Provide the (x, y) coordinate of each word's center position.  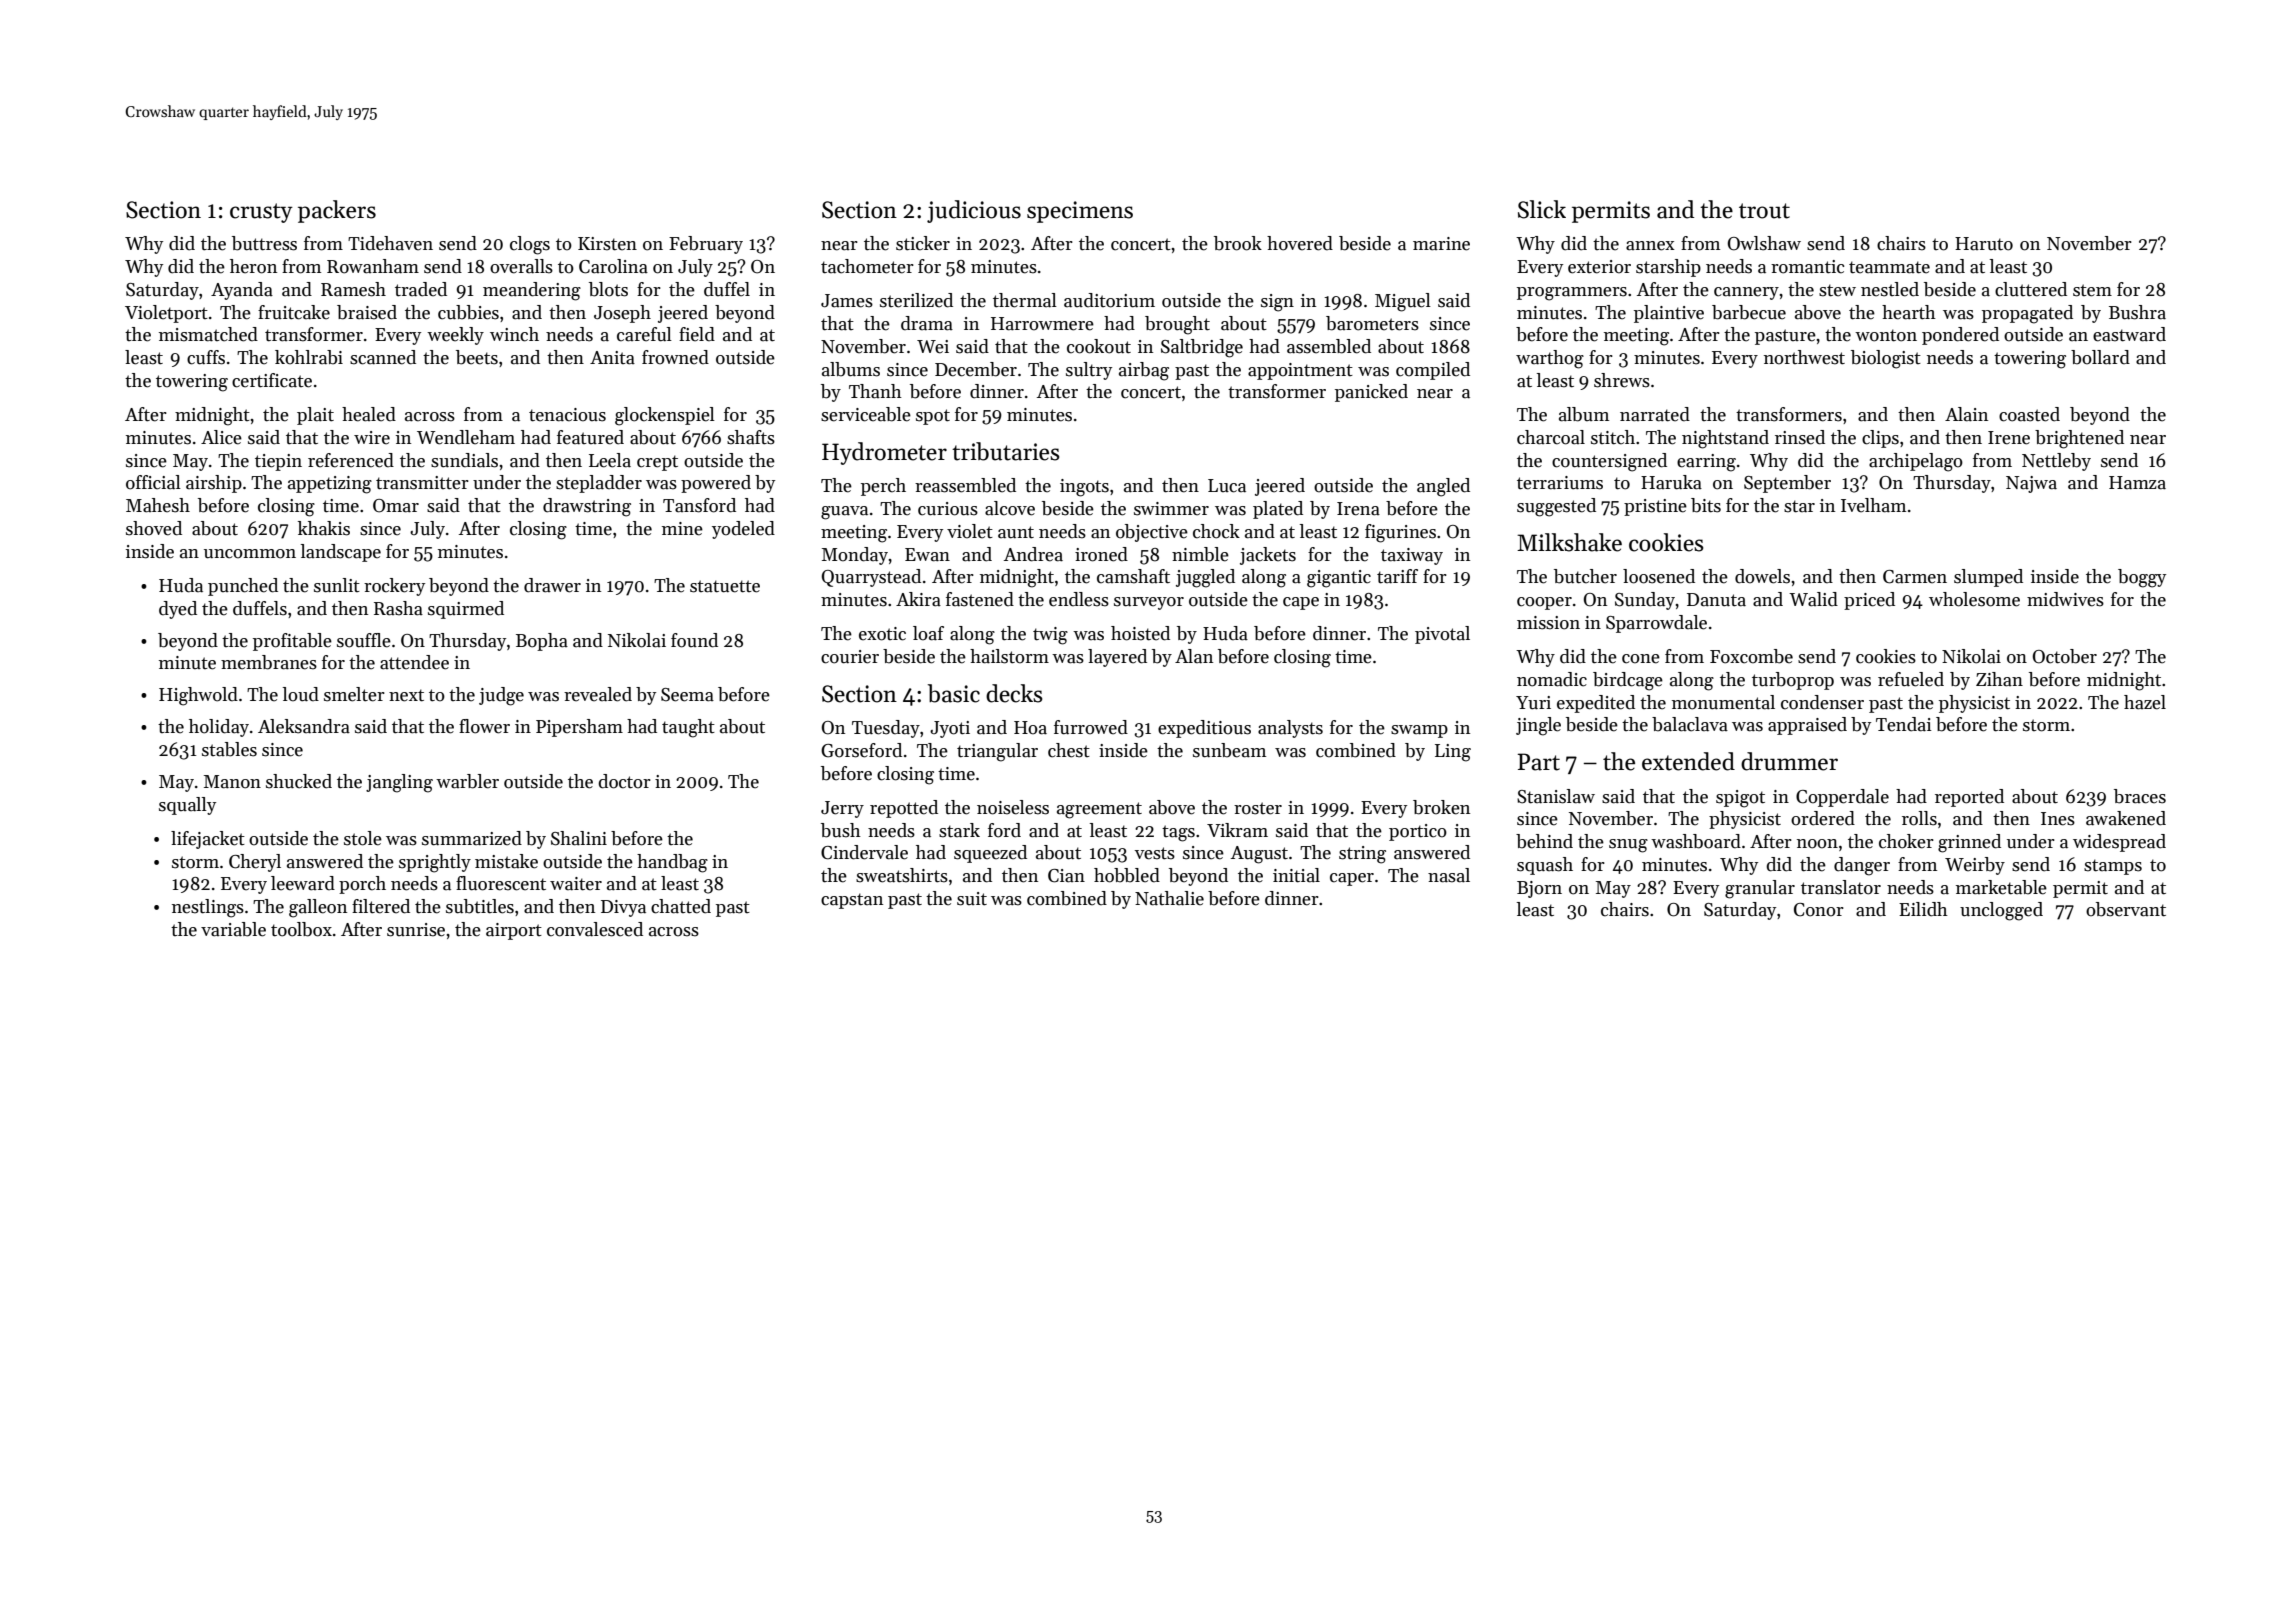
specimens (1080, 212)
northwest (1804, 357)
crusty (261, 213)
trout (1764, 211)
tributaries (1006, 451)
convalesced (595, 929)
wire (372, 438)
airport (514, 931)
